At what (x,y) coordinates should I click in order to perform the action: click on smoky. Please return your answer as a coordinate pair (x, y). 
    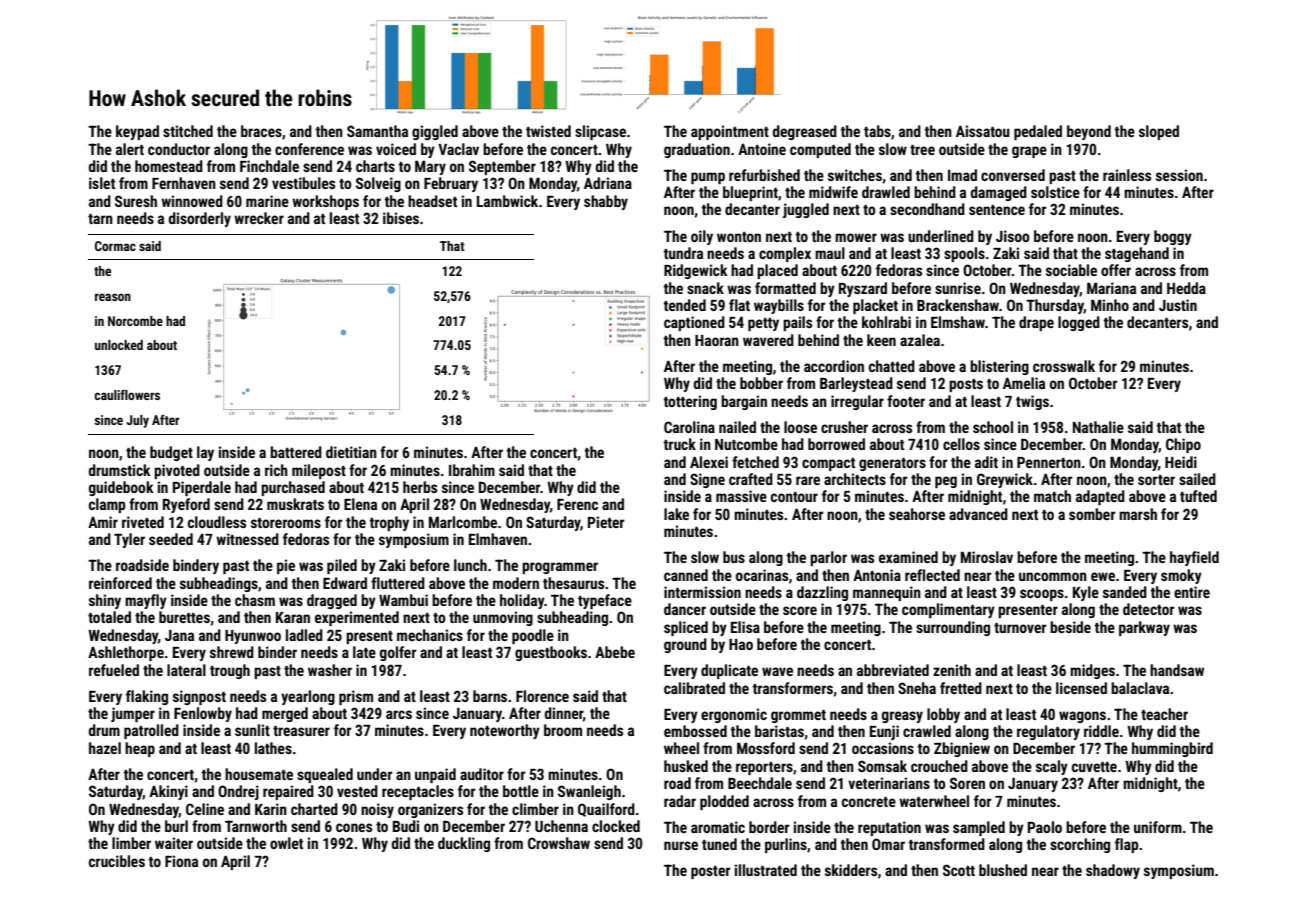
    Looking at the image, I should click on (1181, 576).
